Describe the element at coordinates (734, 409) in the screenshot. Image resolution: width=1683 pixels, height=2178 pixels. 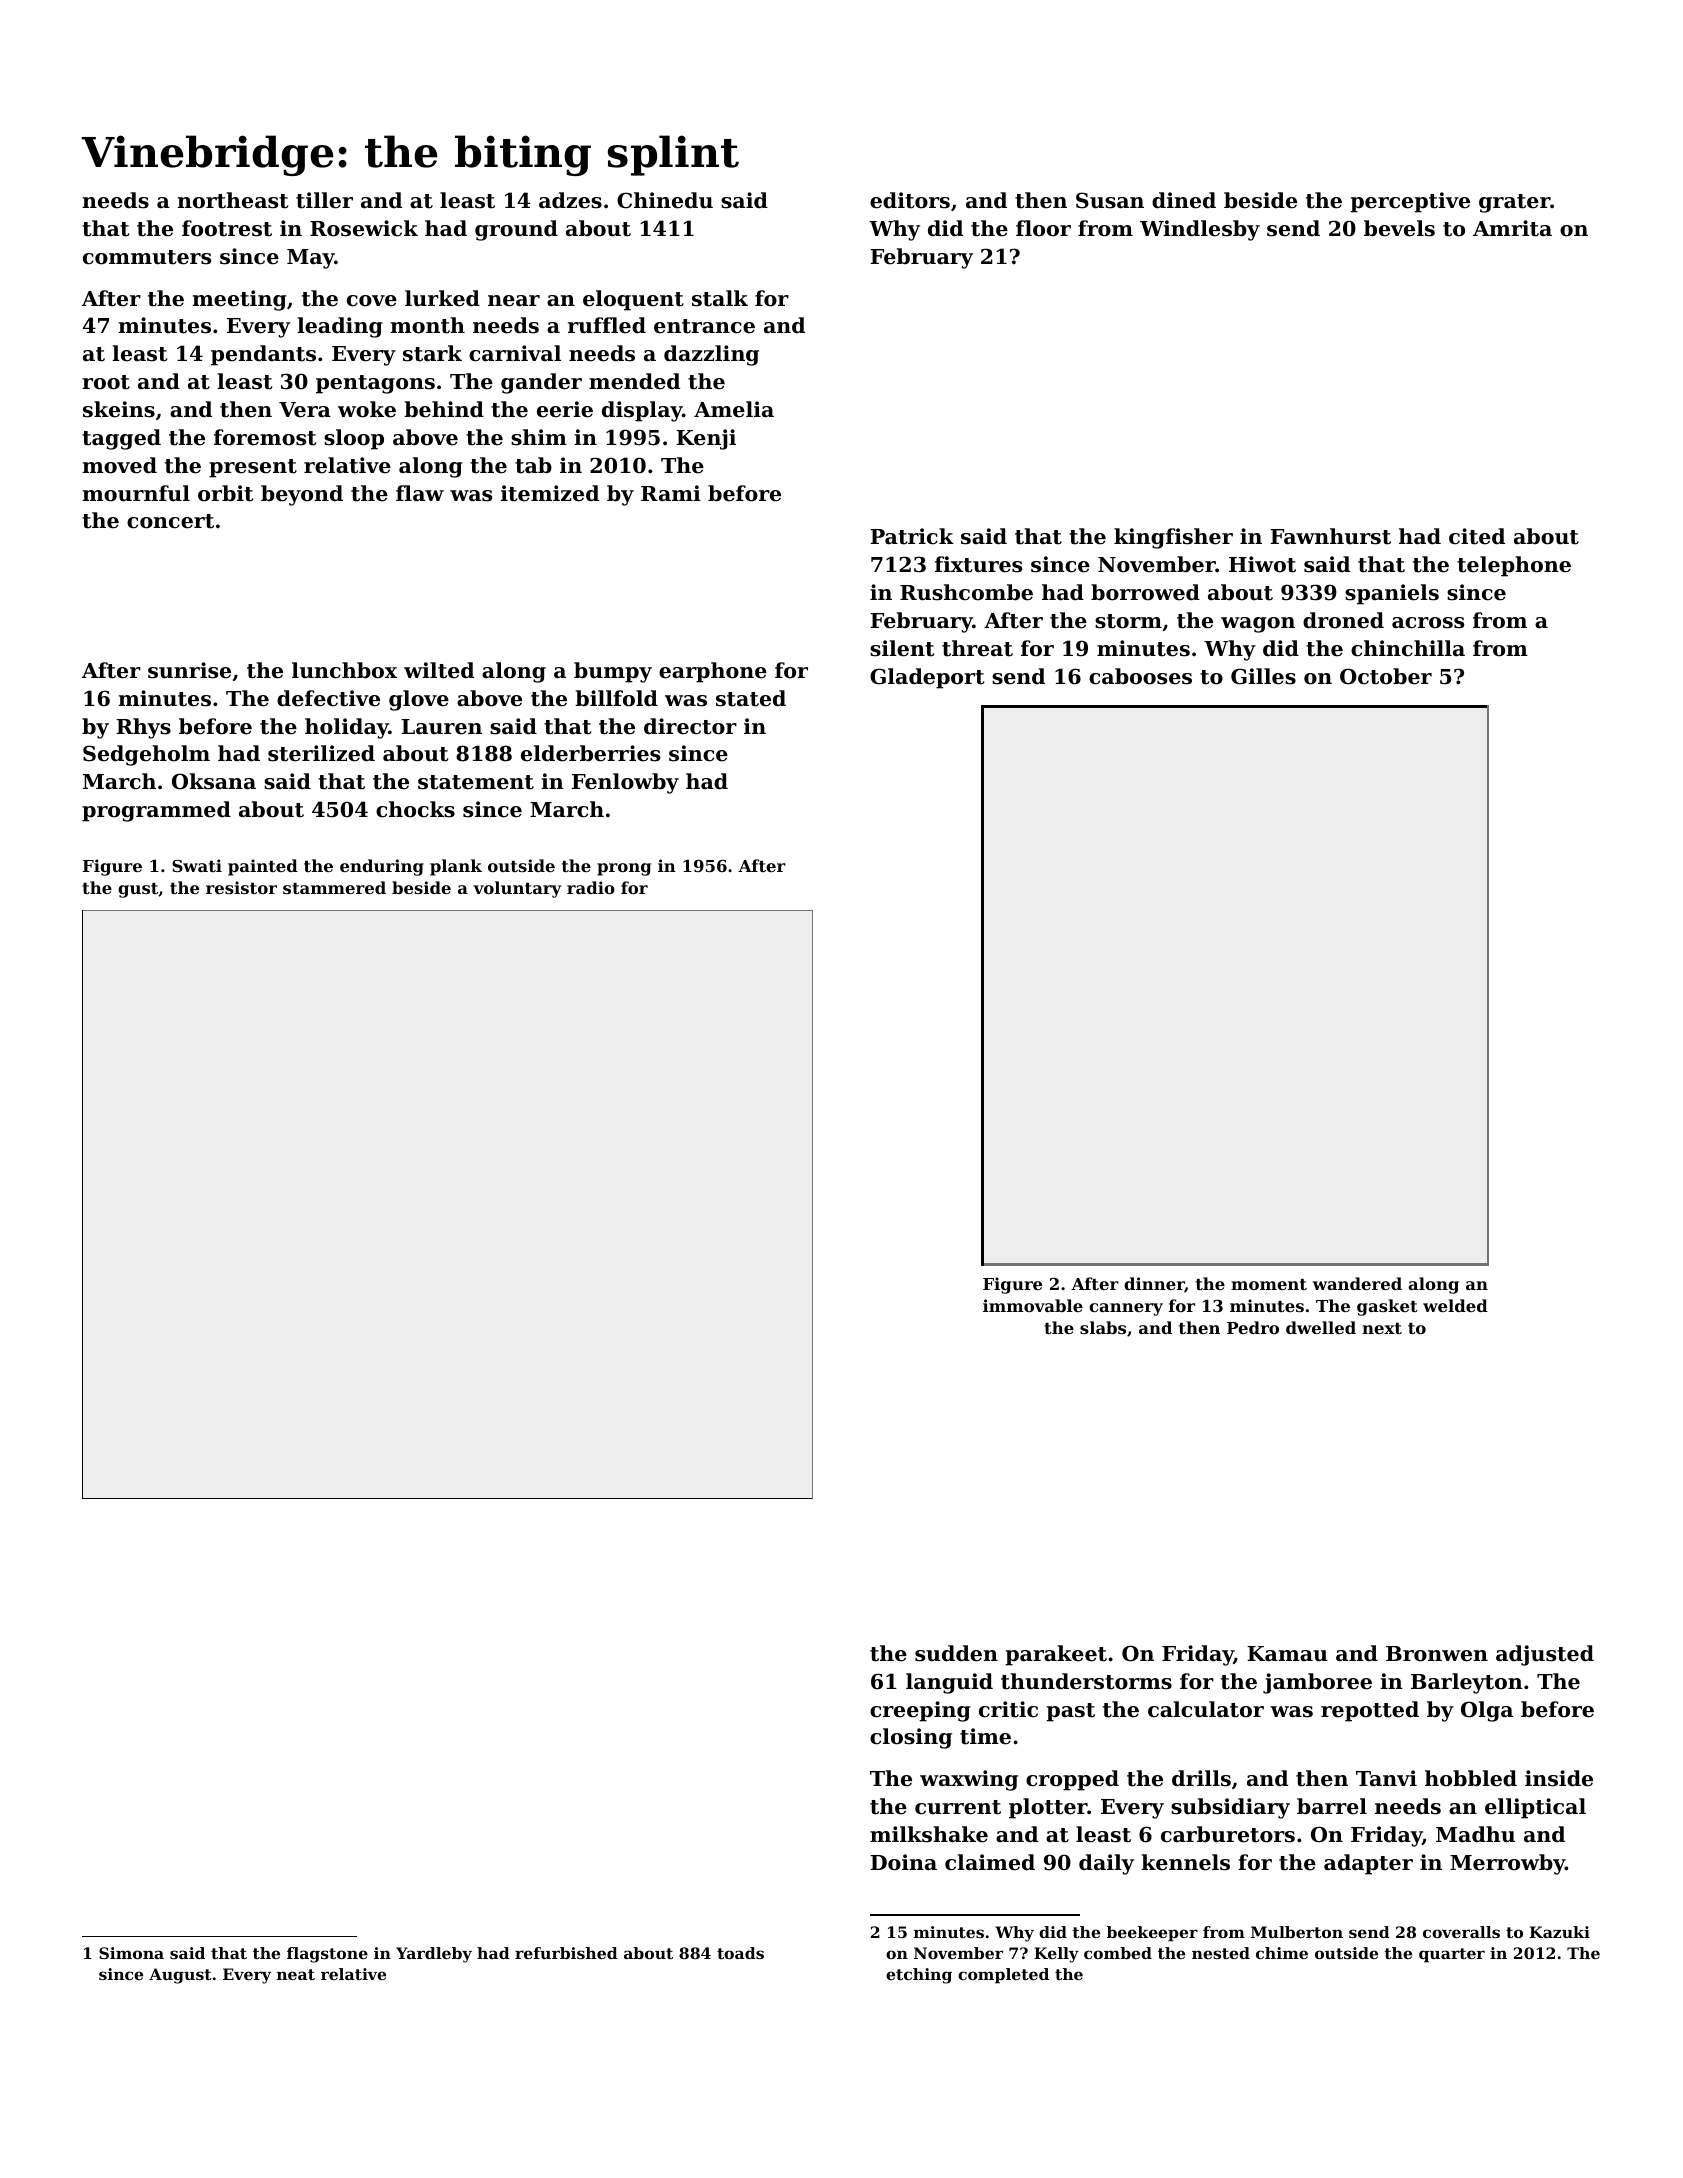
I see `Amelia` at that location.
